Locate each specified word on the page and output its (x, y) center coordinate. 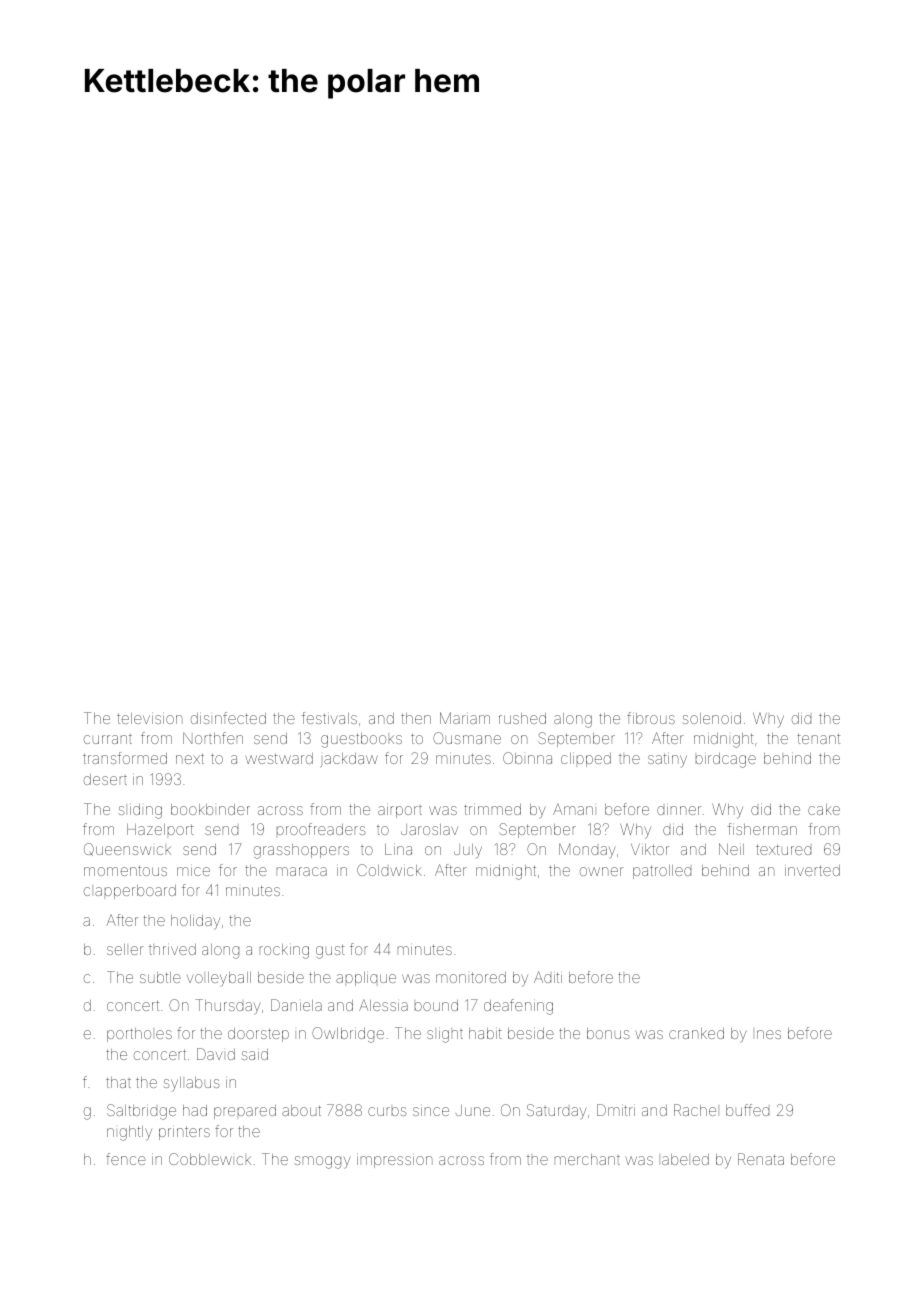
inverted (812, 870)
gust (330, 951)
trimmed (492, 809)
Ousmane (467, 738)
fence (126, 1159)
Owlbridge (348, 1035)
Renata (761, 1159)
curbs (387, 1111)
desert (105, 779)
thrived (172, 949)
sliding (140, 811)
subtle (160, 977)
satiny (667, 760)
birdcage (726, 760)
